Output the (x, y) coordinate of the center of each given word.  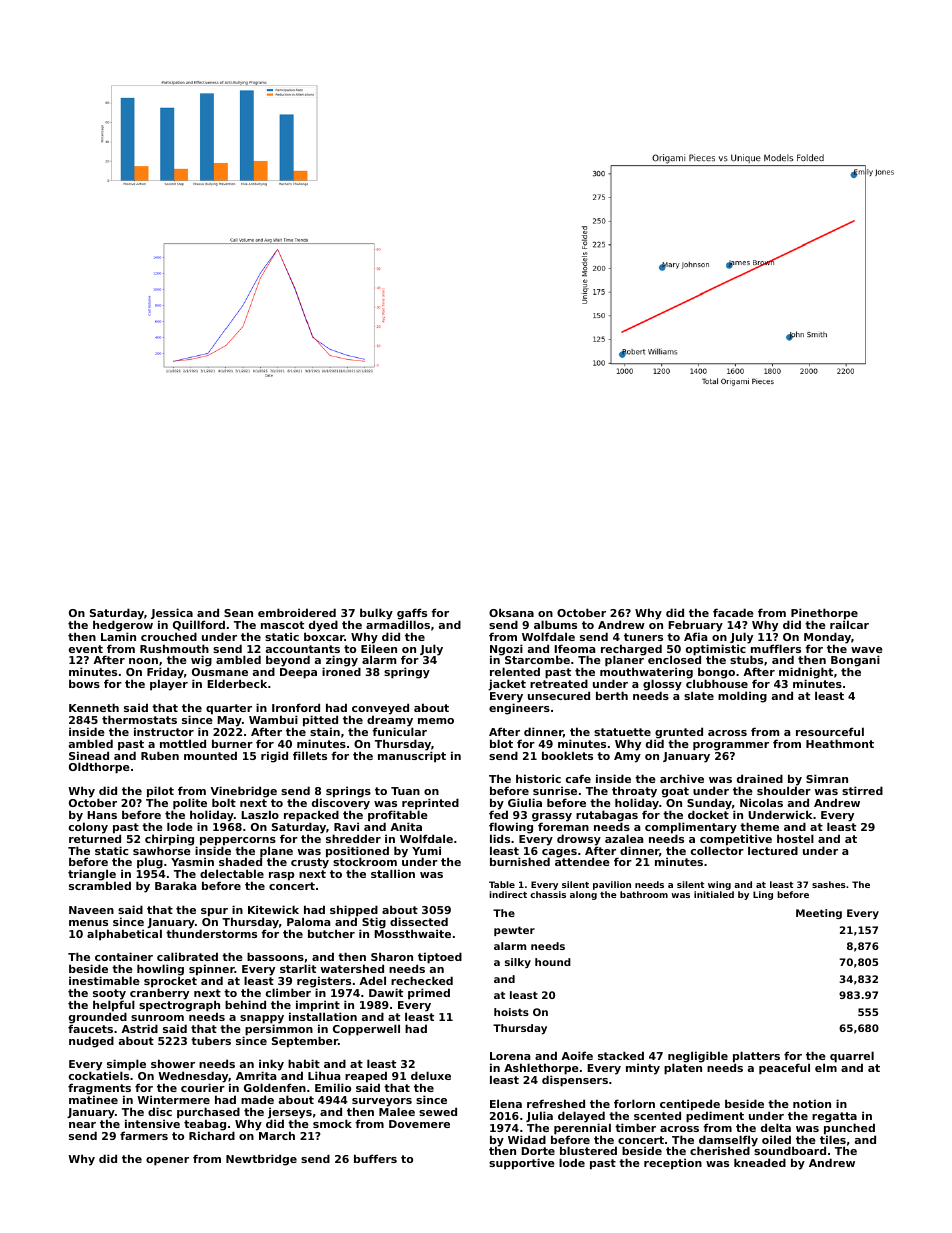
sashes (829, 884)
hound (553, 962)
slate (699, 696)
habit (304, 1063)
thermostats (139, 719)
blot (501, 743)
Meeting (819, 914)
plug (150, 863)
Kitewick (273, 909)
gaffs (412, 614)
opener (167, 1161)
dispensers (575, 1081)
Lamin (118, 636)
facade (733, 612)
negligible (698, 1057)
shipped (354, 911)
